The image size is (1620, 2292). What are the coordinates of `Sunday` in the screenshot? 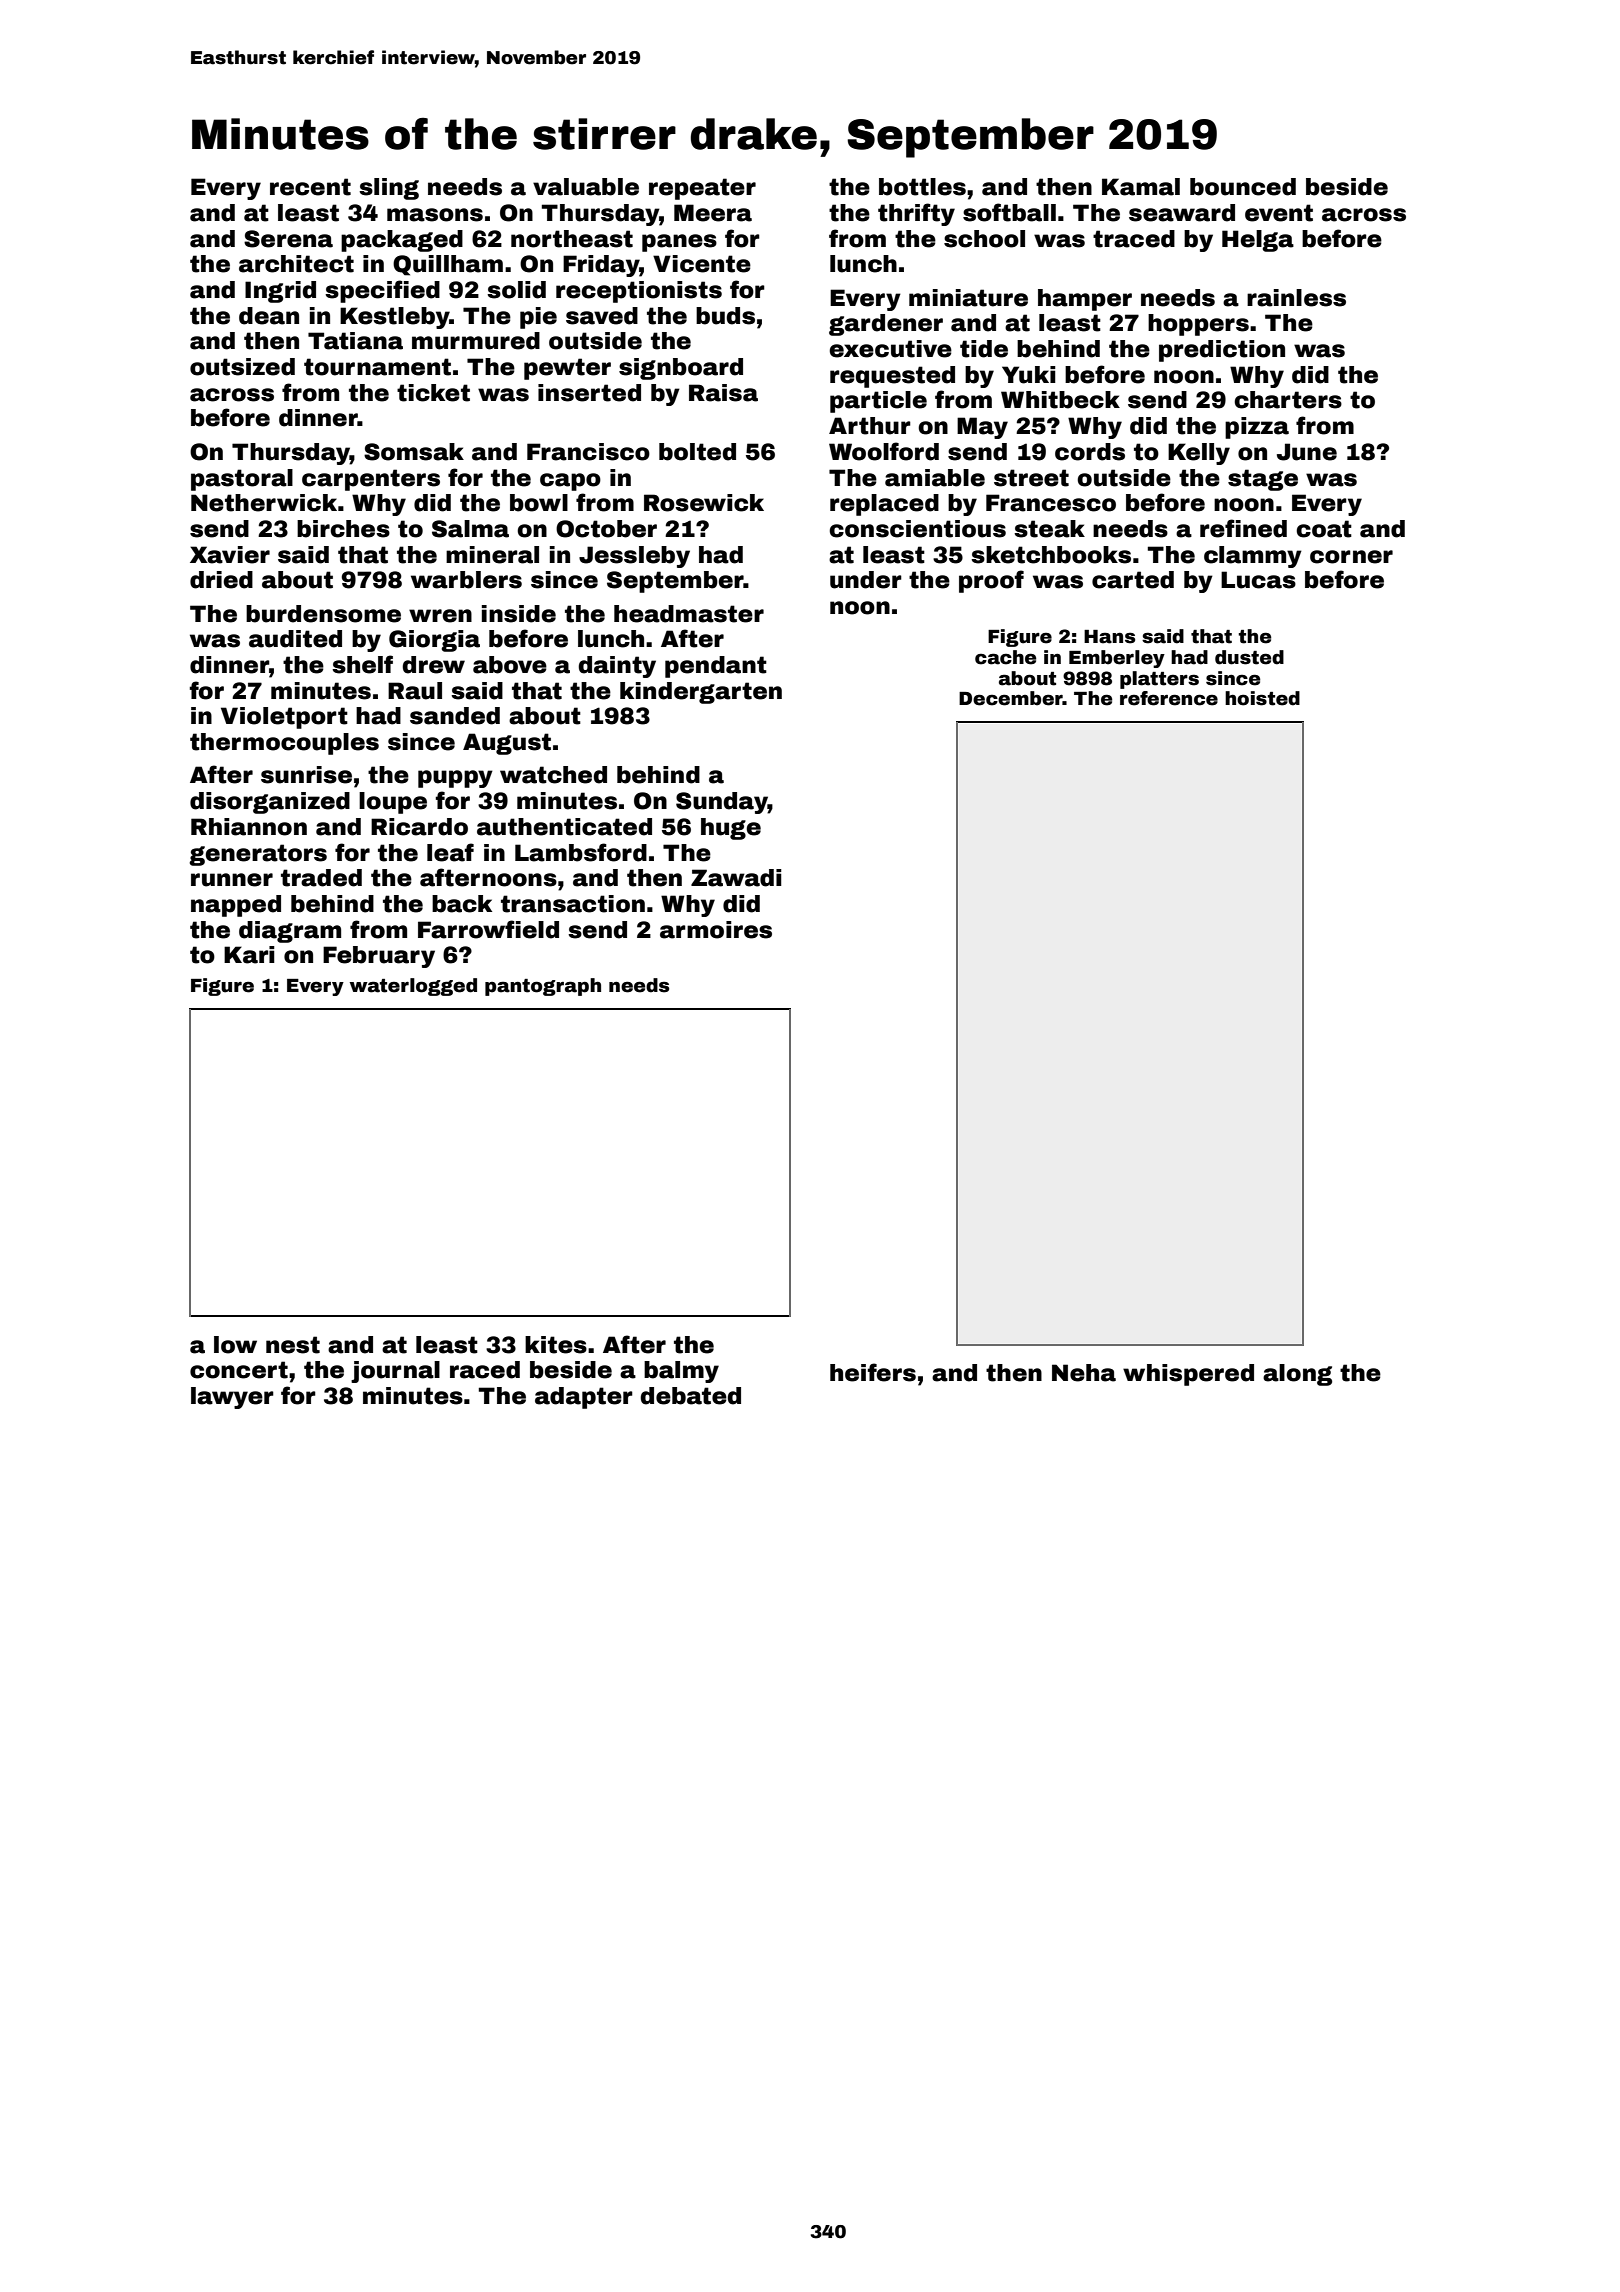 It's located at (722, 803).
